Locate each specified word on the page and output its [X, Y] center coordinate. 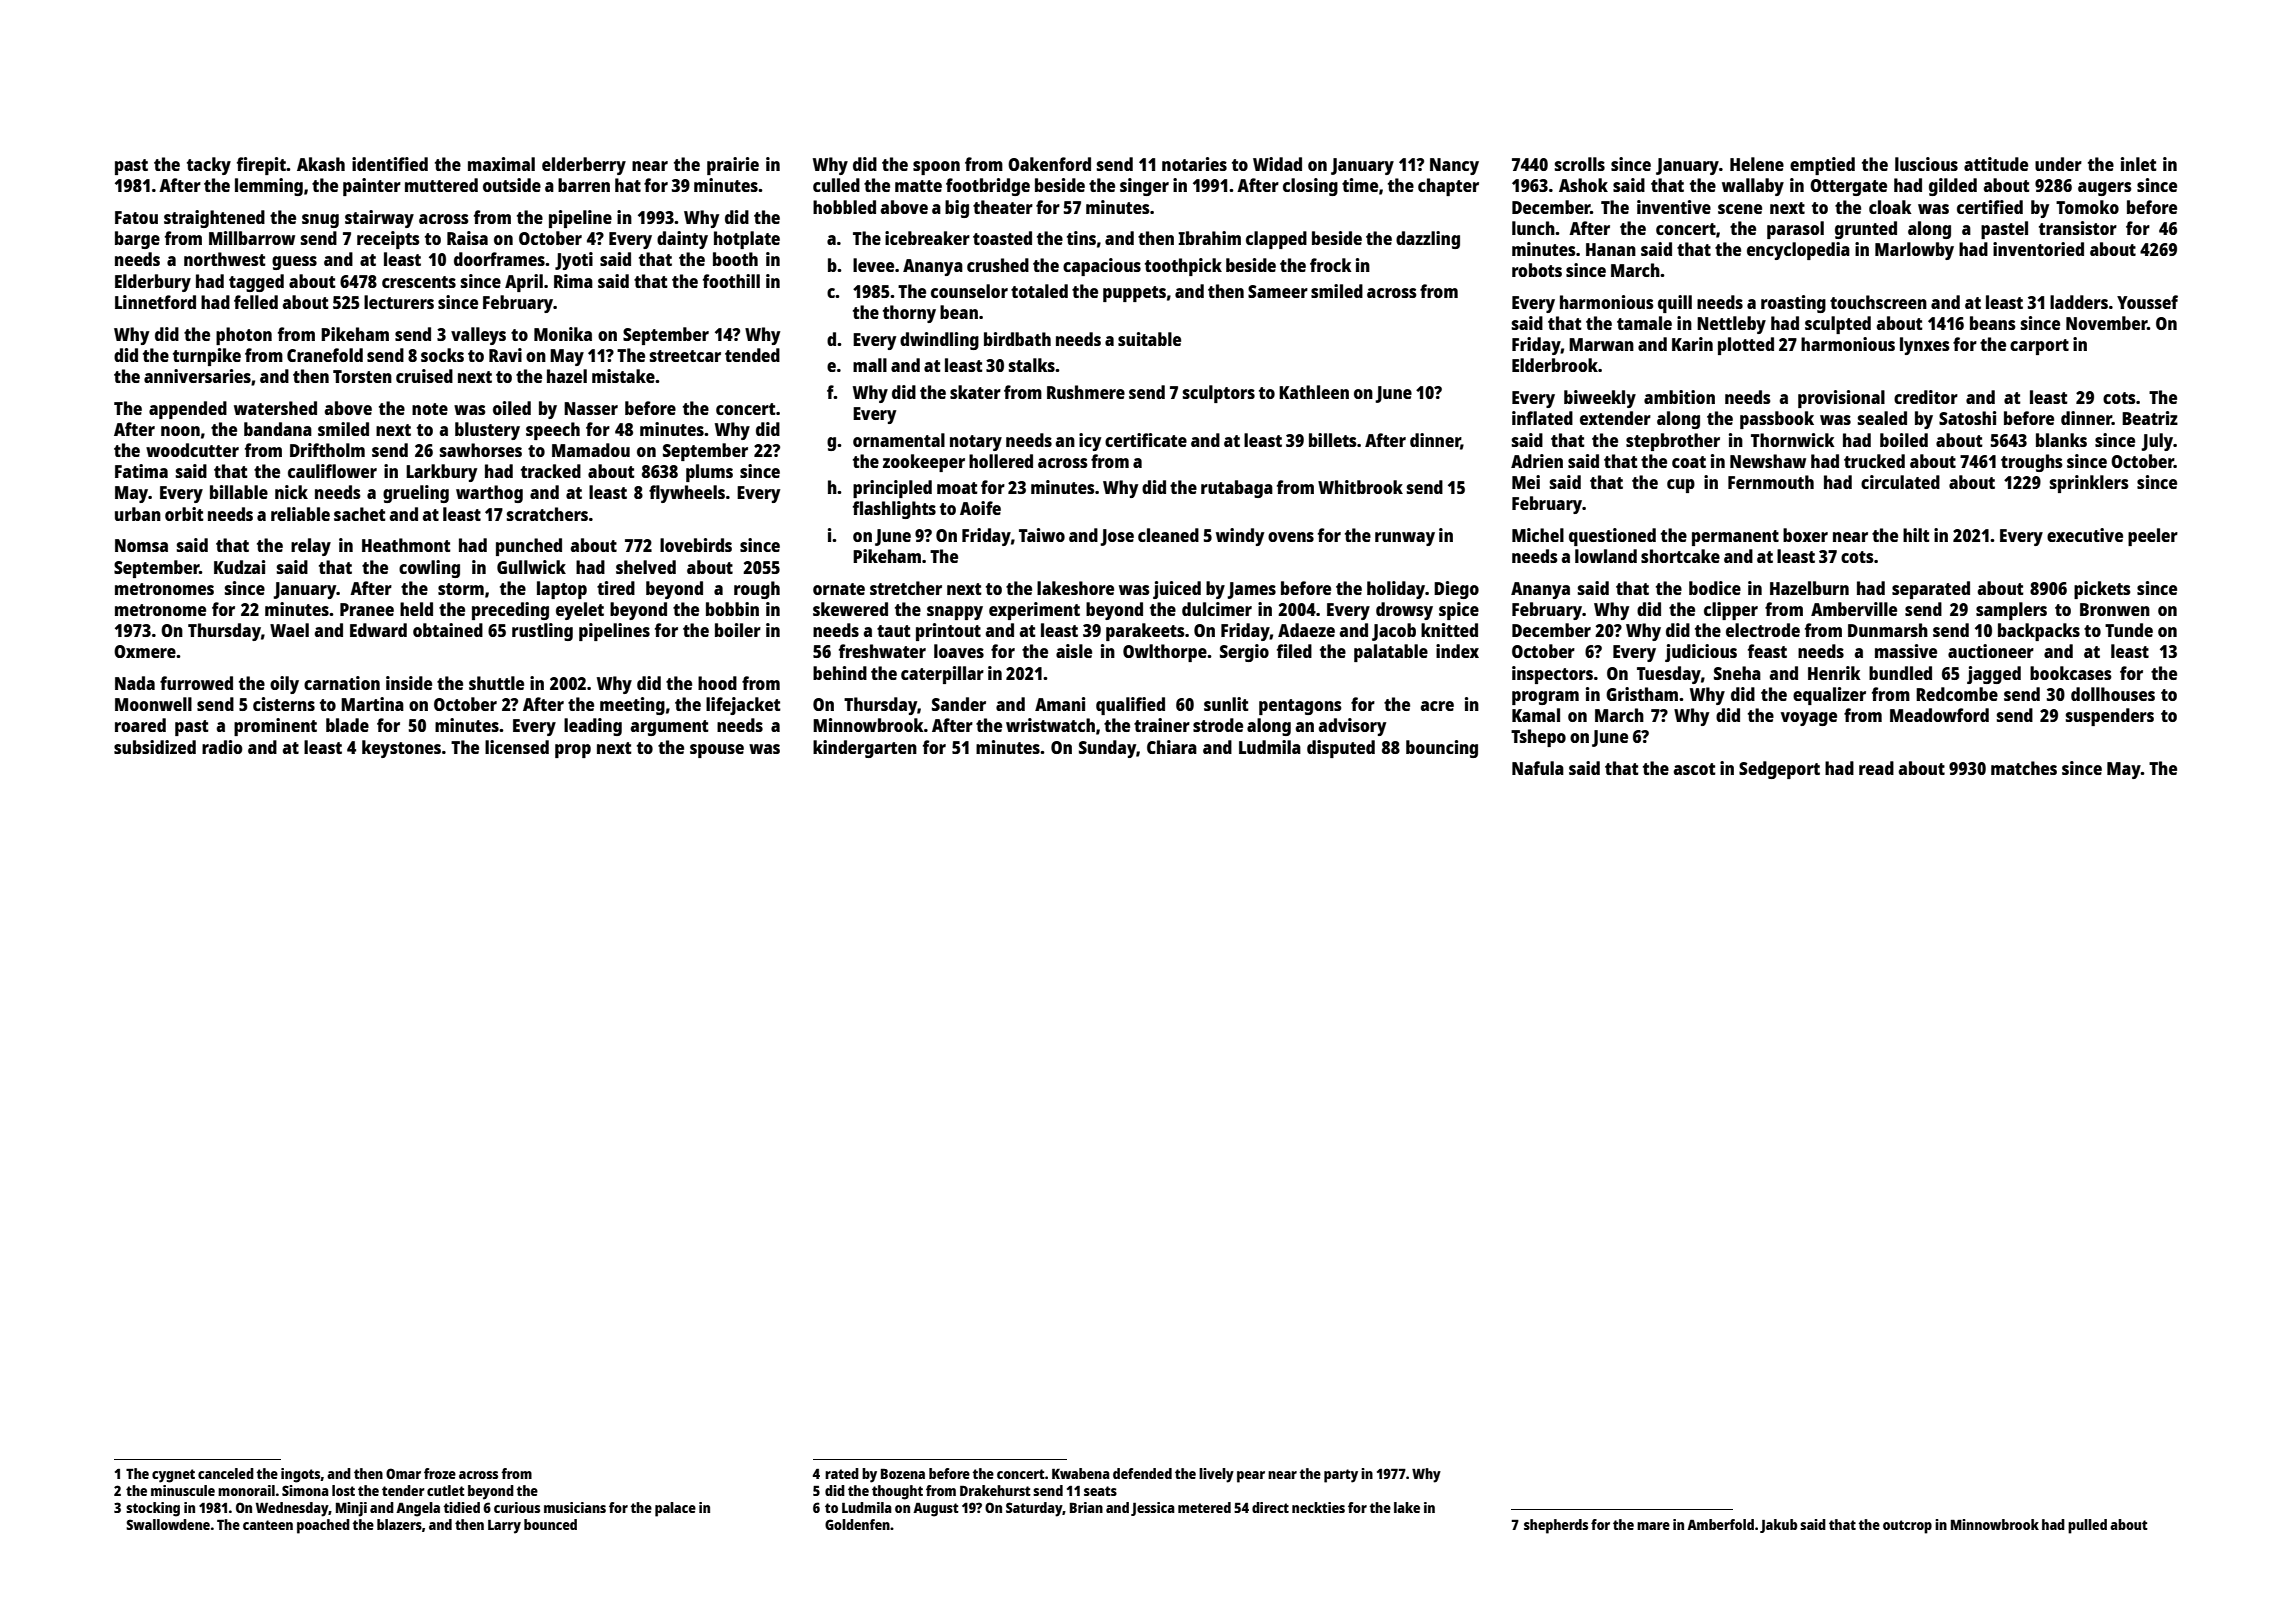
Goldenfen [857, 1524]
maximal [501, 164]
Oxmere [145, 651]
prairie [733, 166]
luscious [1926, 164]
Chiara [1172, 747]
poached [323, 1526]
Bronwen [2115, 609]
